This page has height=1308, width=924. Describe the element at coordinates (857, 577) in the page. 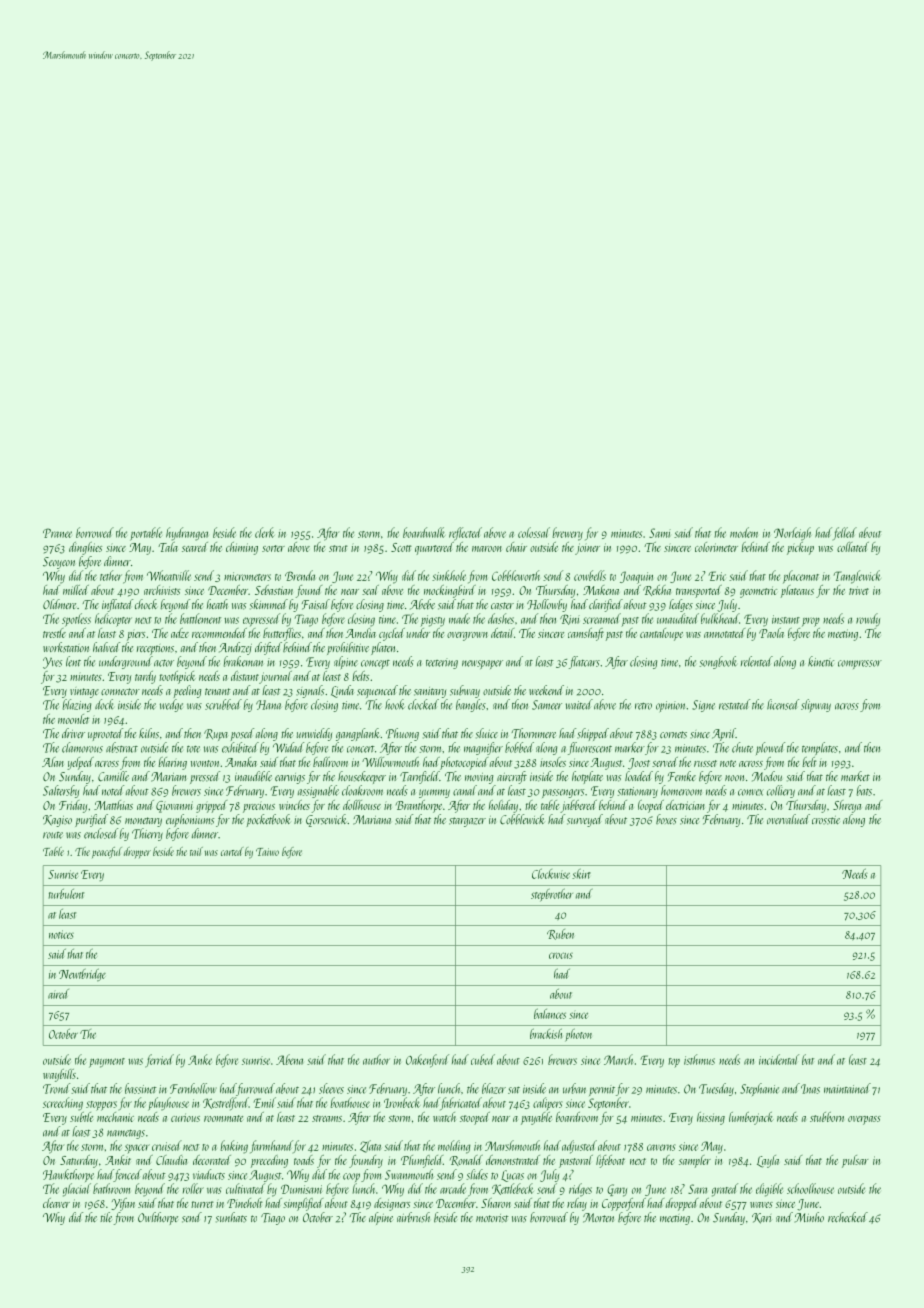

I see `Tanglewick` at that location.
